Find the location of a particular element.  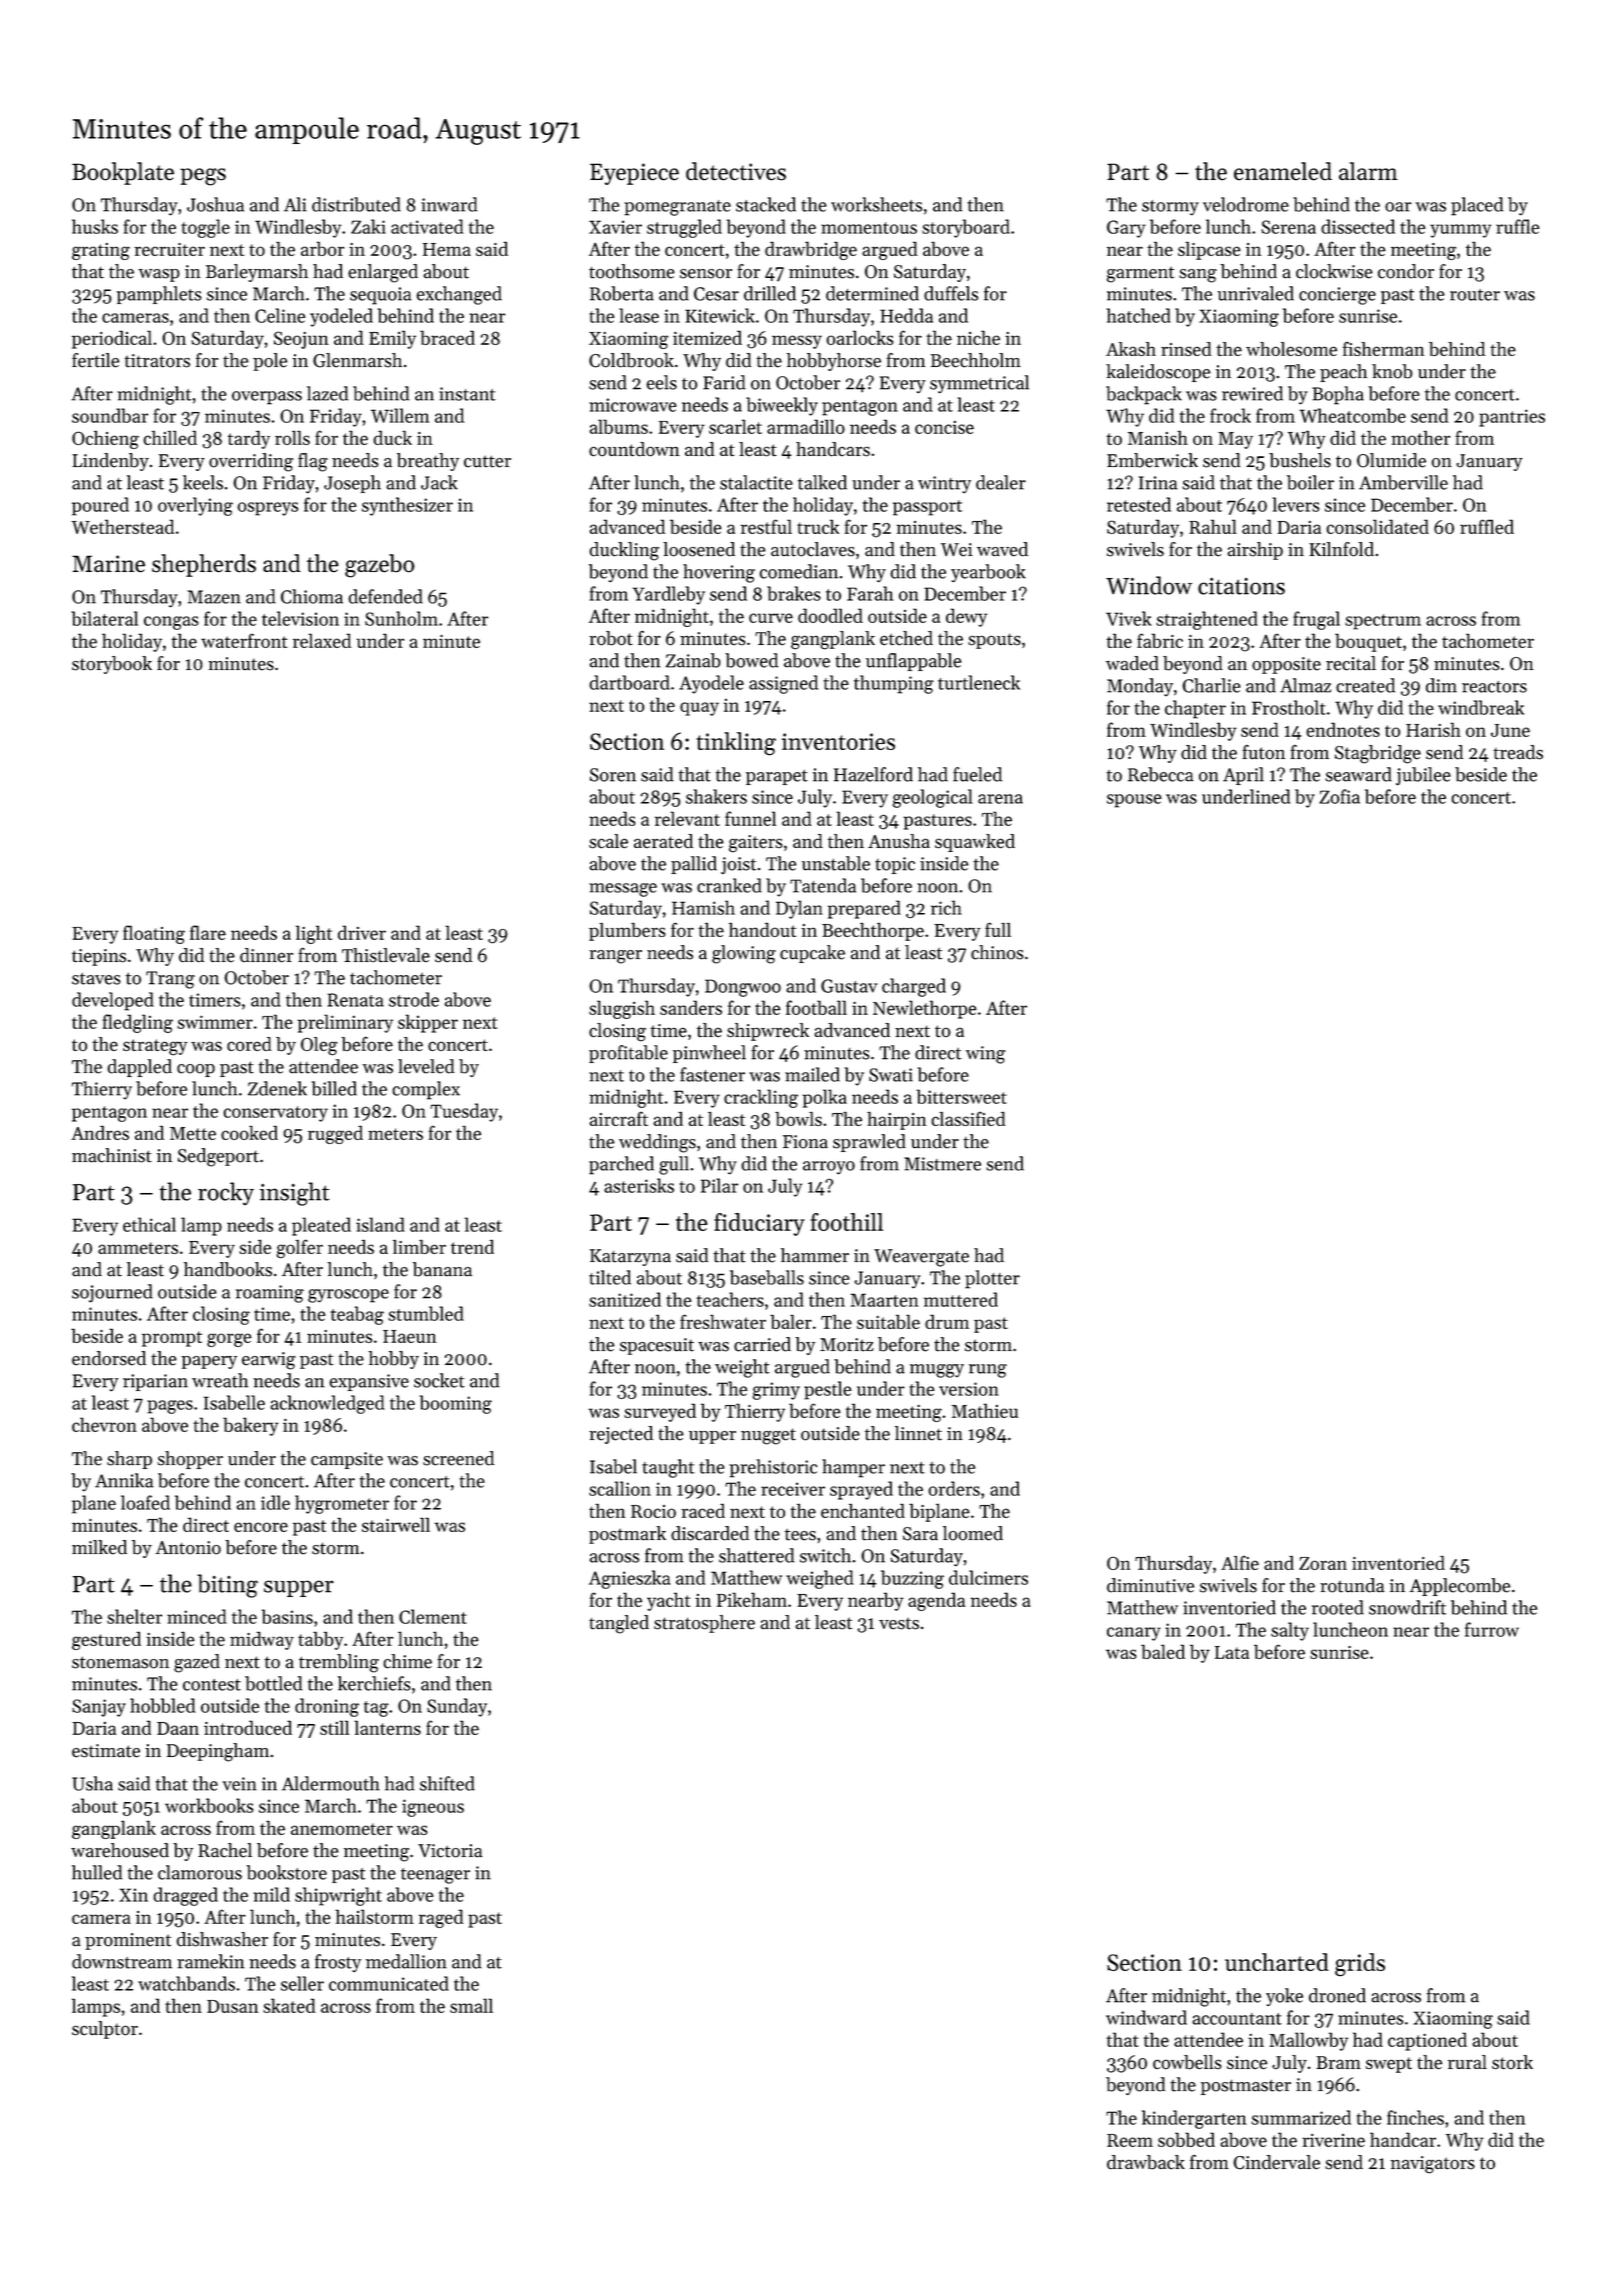

alarm is located at coordinates (1368, 171).
